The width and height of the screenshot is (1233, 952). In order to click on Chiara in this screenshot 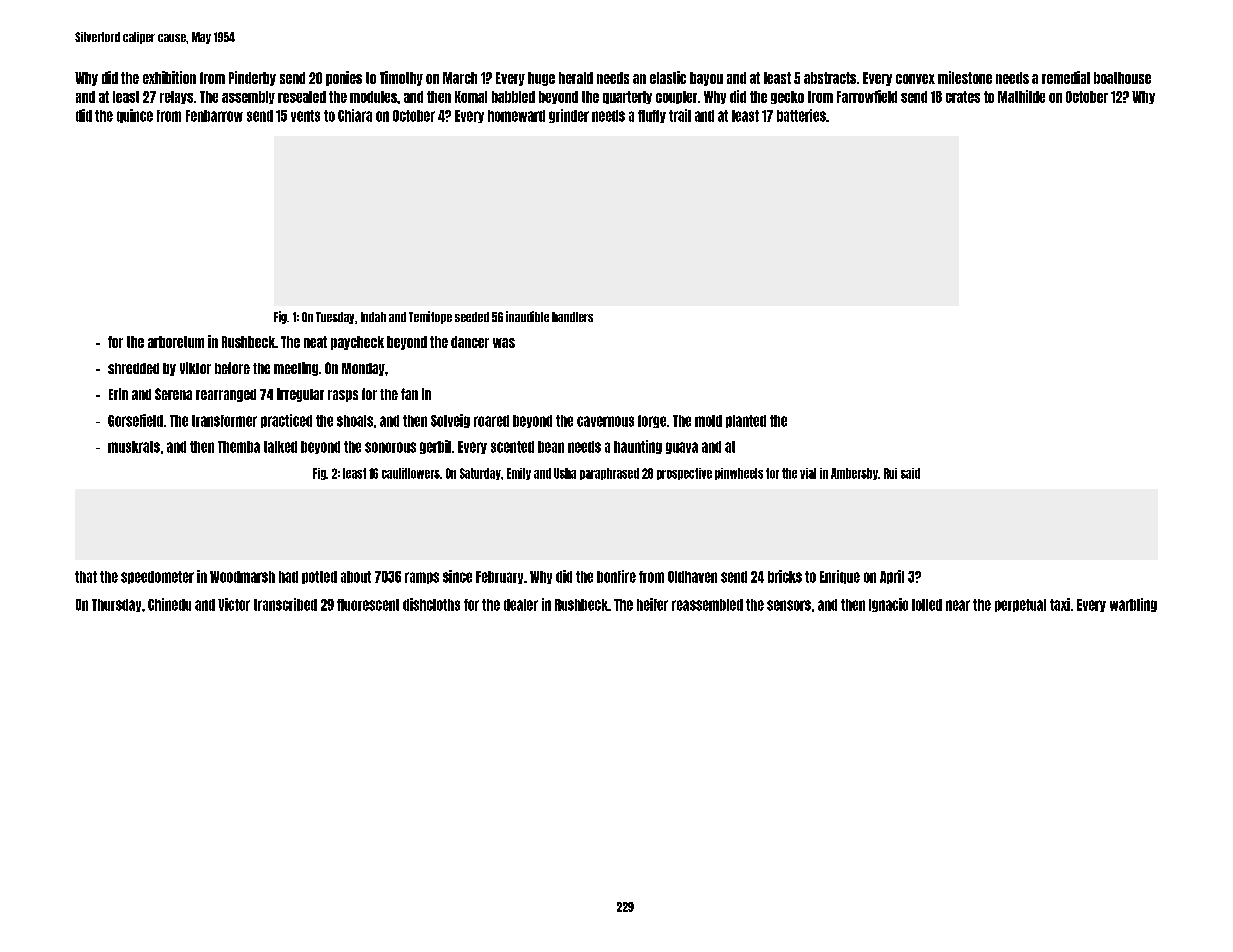, I will do `click(355, 115)`.
